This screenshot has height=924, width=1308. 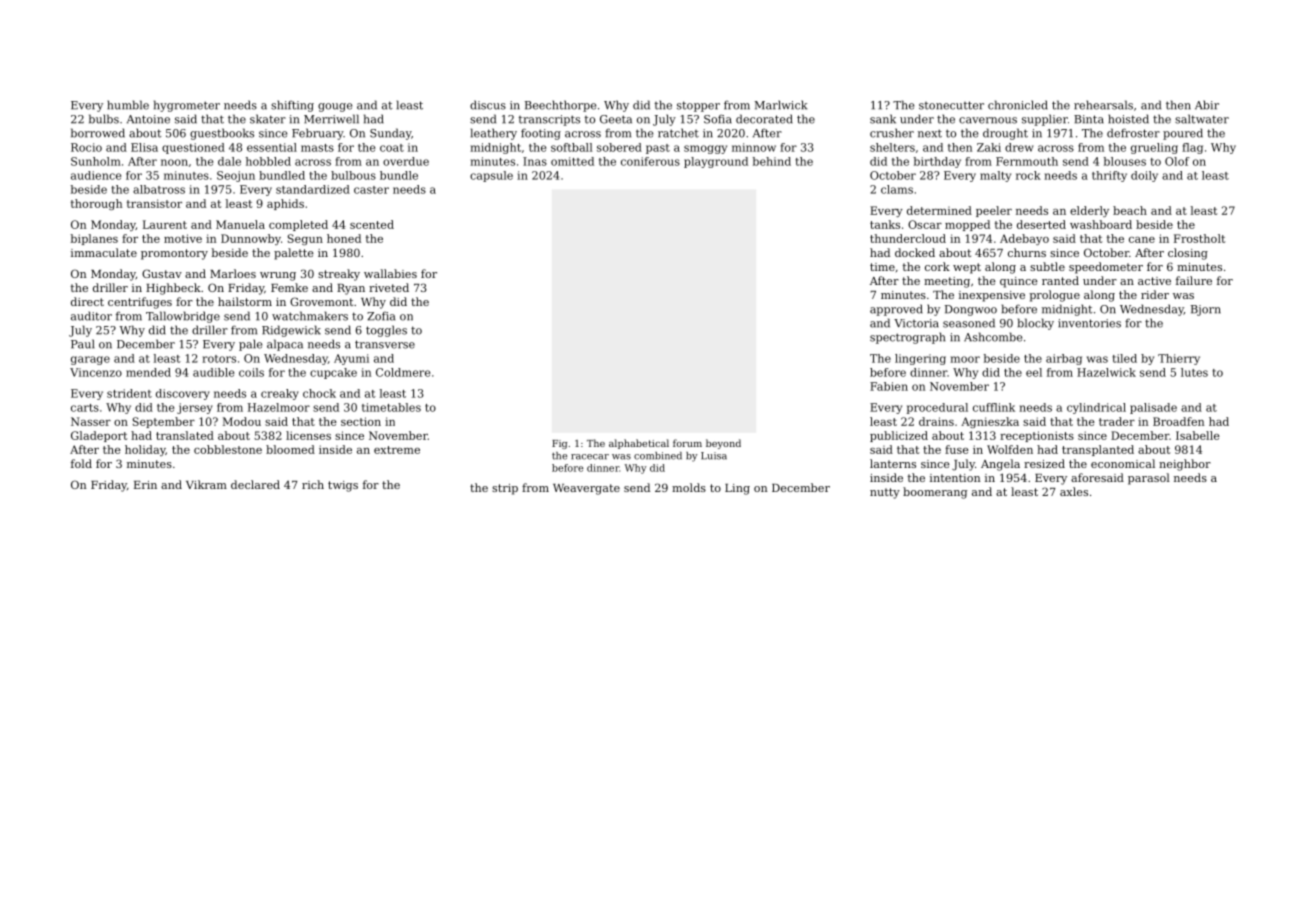 I want to click on shifting, so click(x=292, y=106).
